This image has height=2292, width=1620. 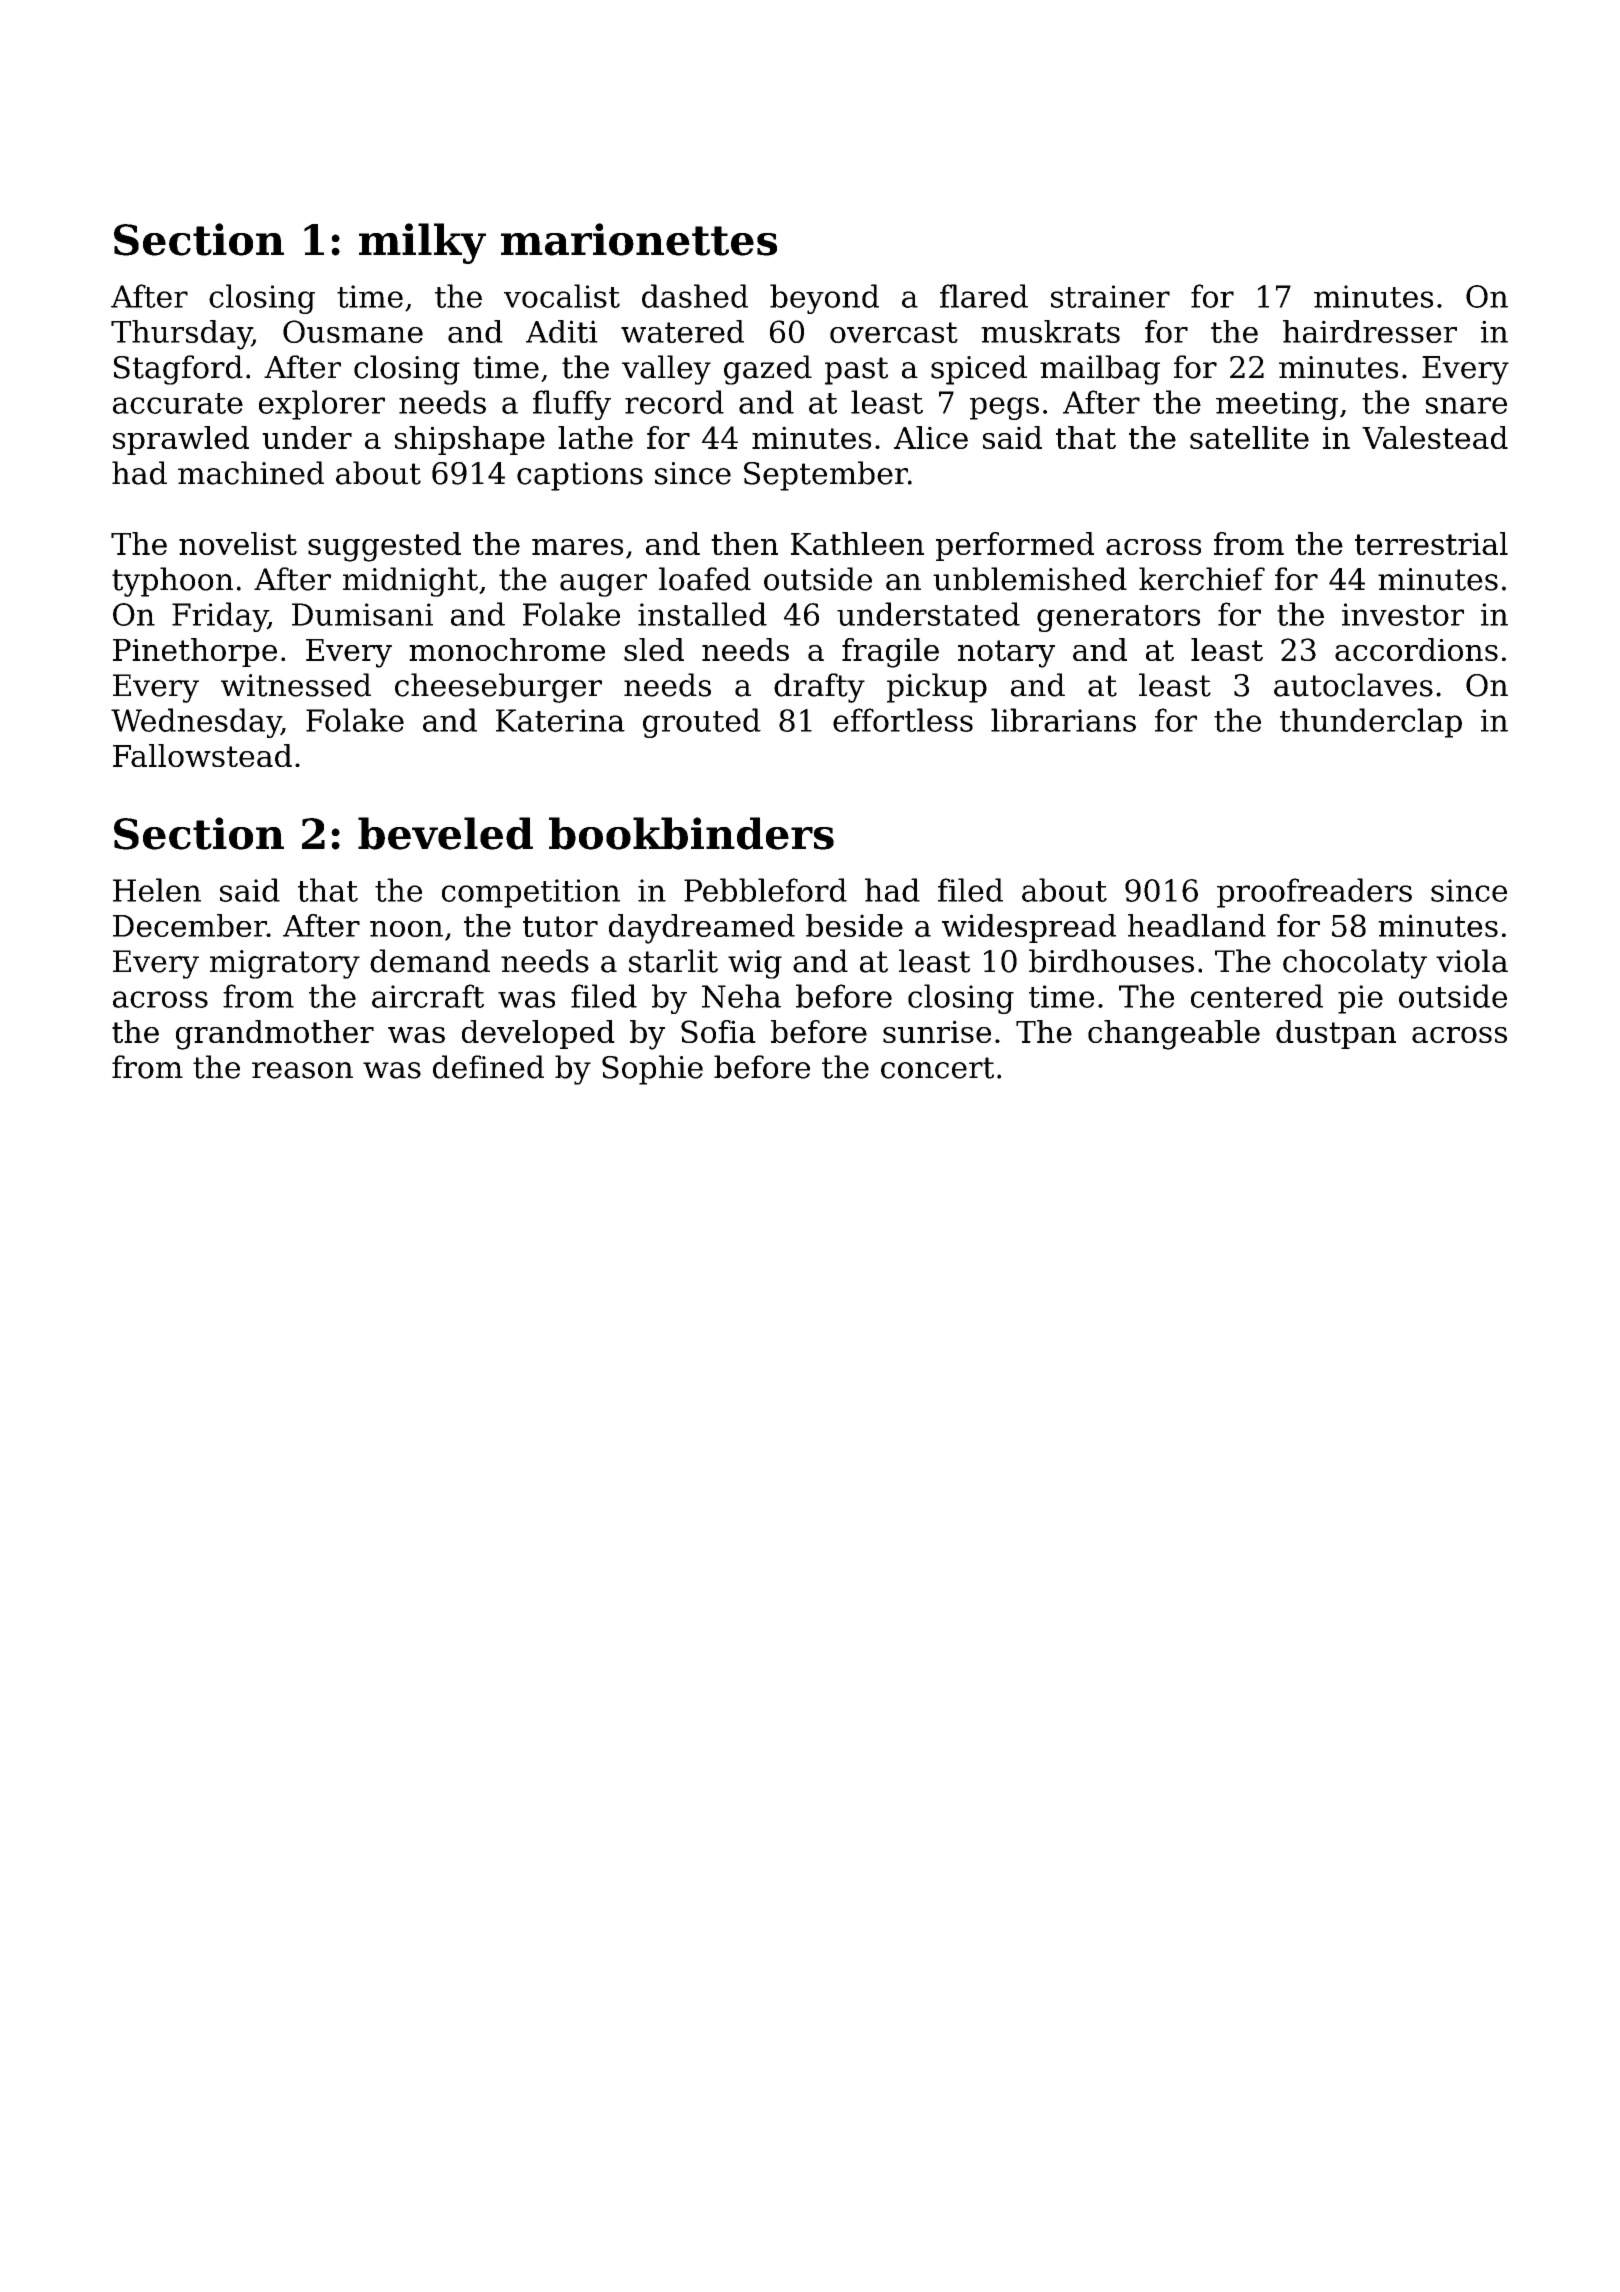 What do you see at coordinates (674, 402) in the image?
I see `record` at bounding box center [674, 402].
